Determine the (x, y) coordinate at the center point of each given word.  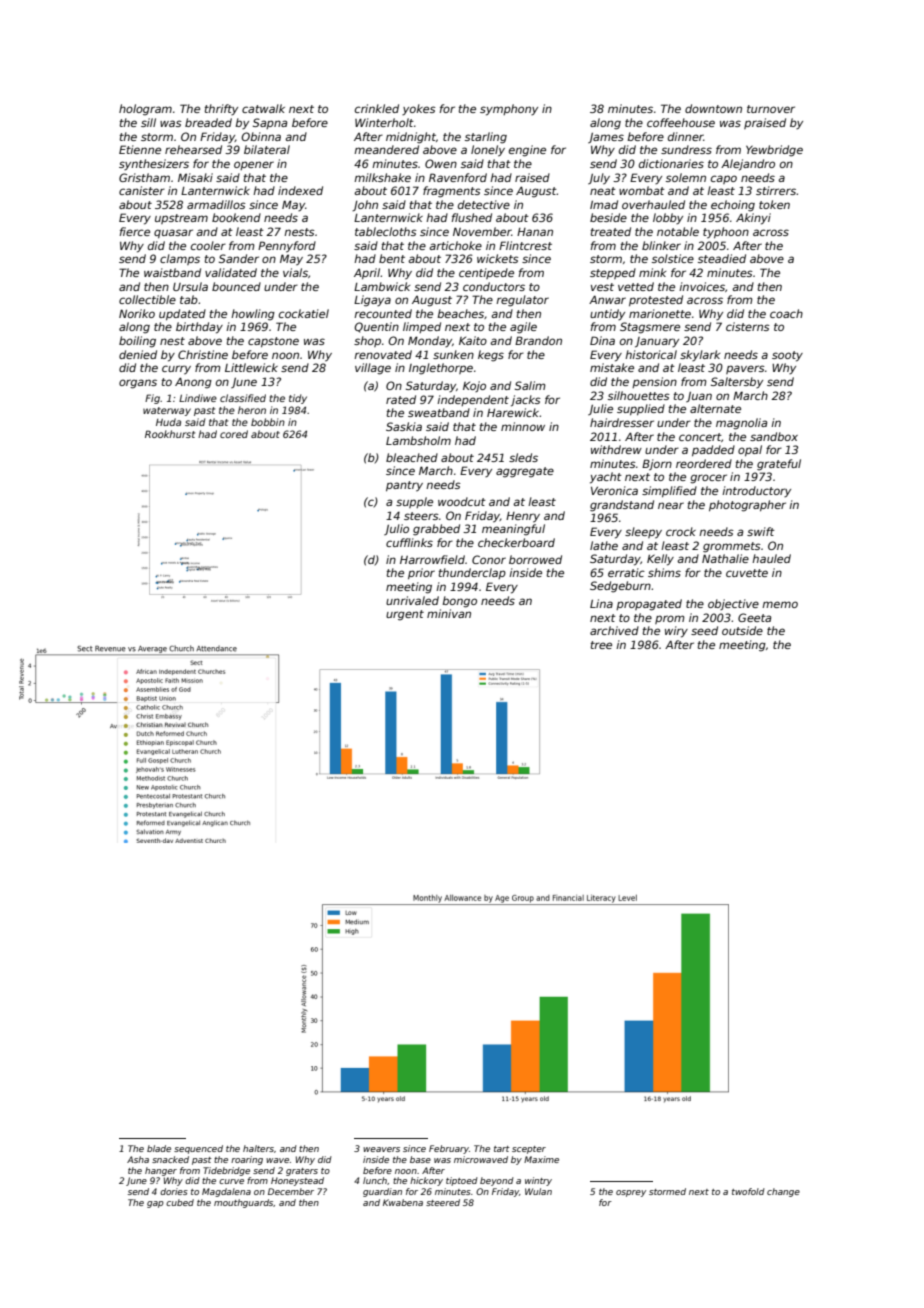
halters (258, 1148)
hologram (145, 110)
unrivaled (412, 600)
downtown (713, 108)
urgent (405, 615)
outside (742, 630)
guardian (382, 1192)
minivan (449, 613)
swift (761, 531)
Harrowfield (432, 559)
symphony (509, 110)
